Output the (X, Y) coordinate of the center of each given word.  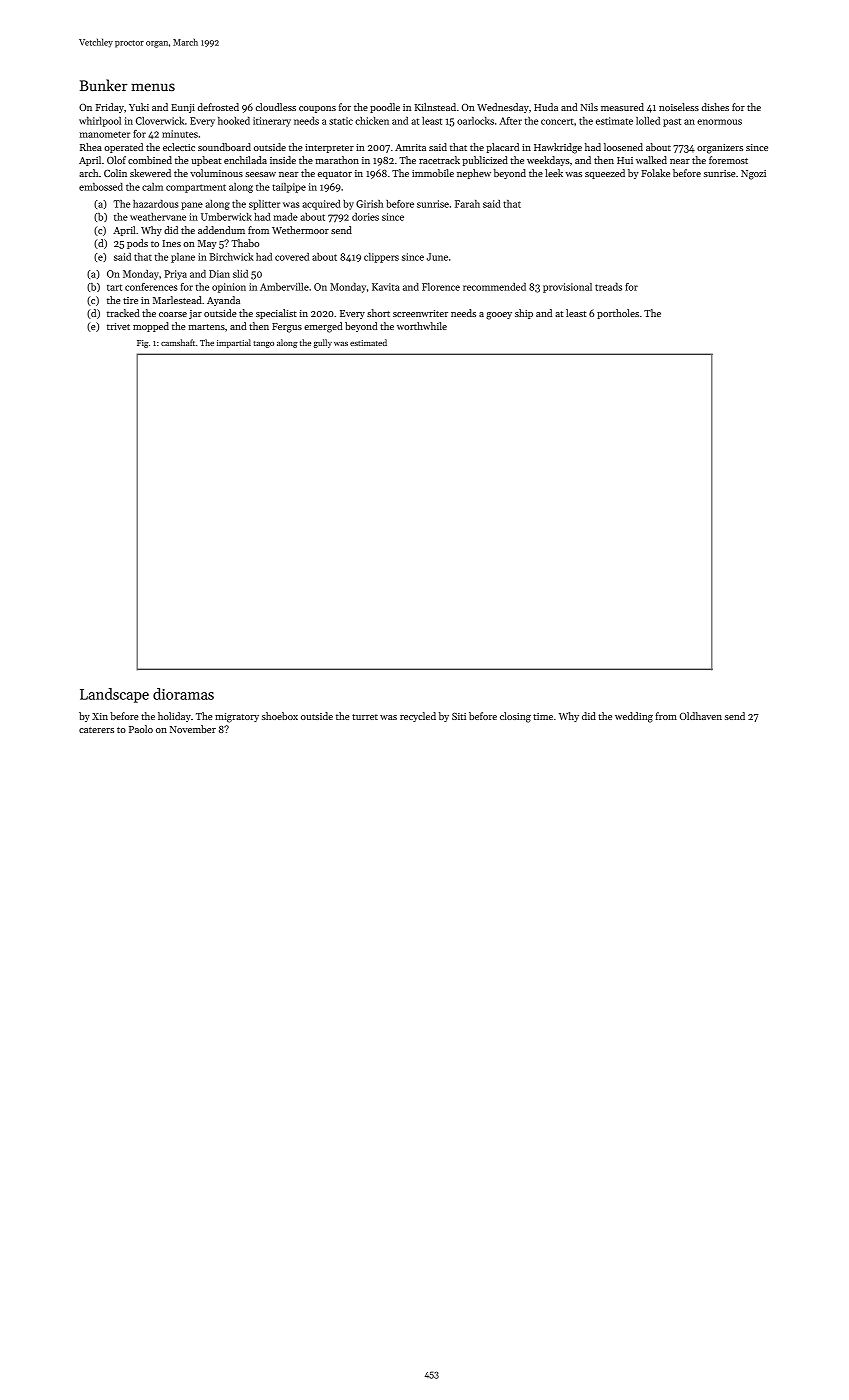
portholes (618, 314)
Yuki (139, 107)
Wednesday (503, 108)
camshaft (178, 342)
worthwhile (422, 326)
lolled (648, 121)
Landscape (114, 695)
